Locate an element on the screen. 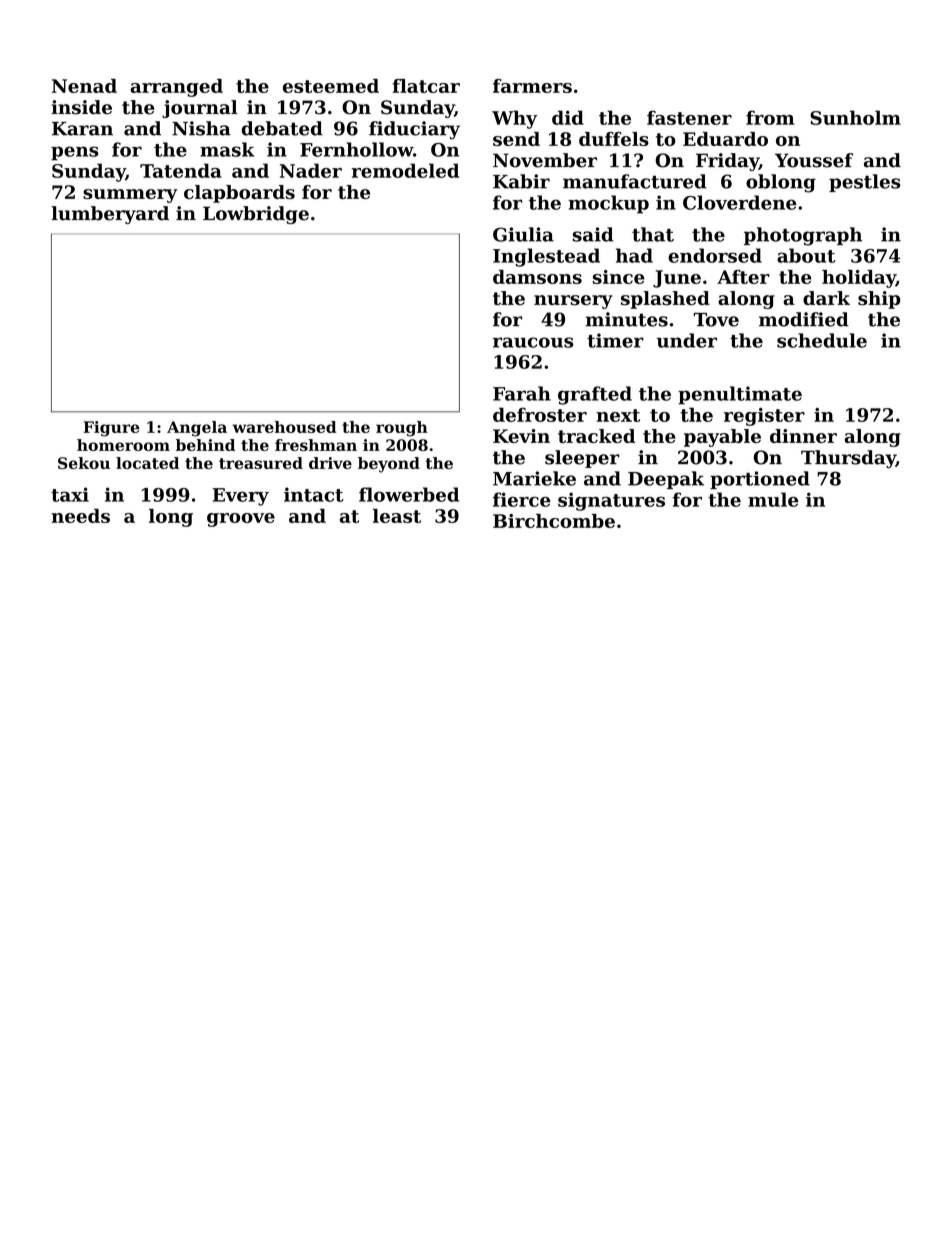 Image resolution: width=952 pixels, height=1233 pixels. Figure is located at coordinates (111, 429).
